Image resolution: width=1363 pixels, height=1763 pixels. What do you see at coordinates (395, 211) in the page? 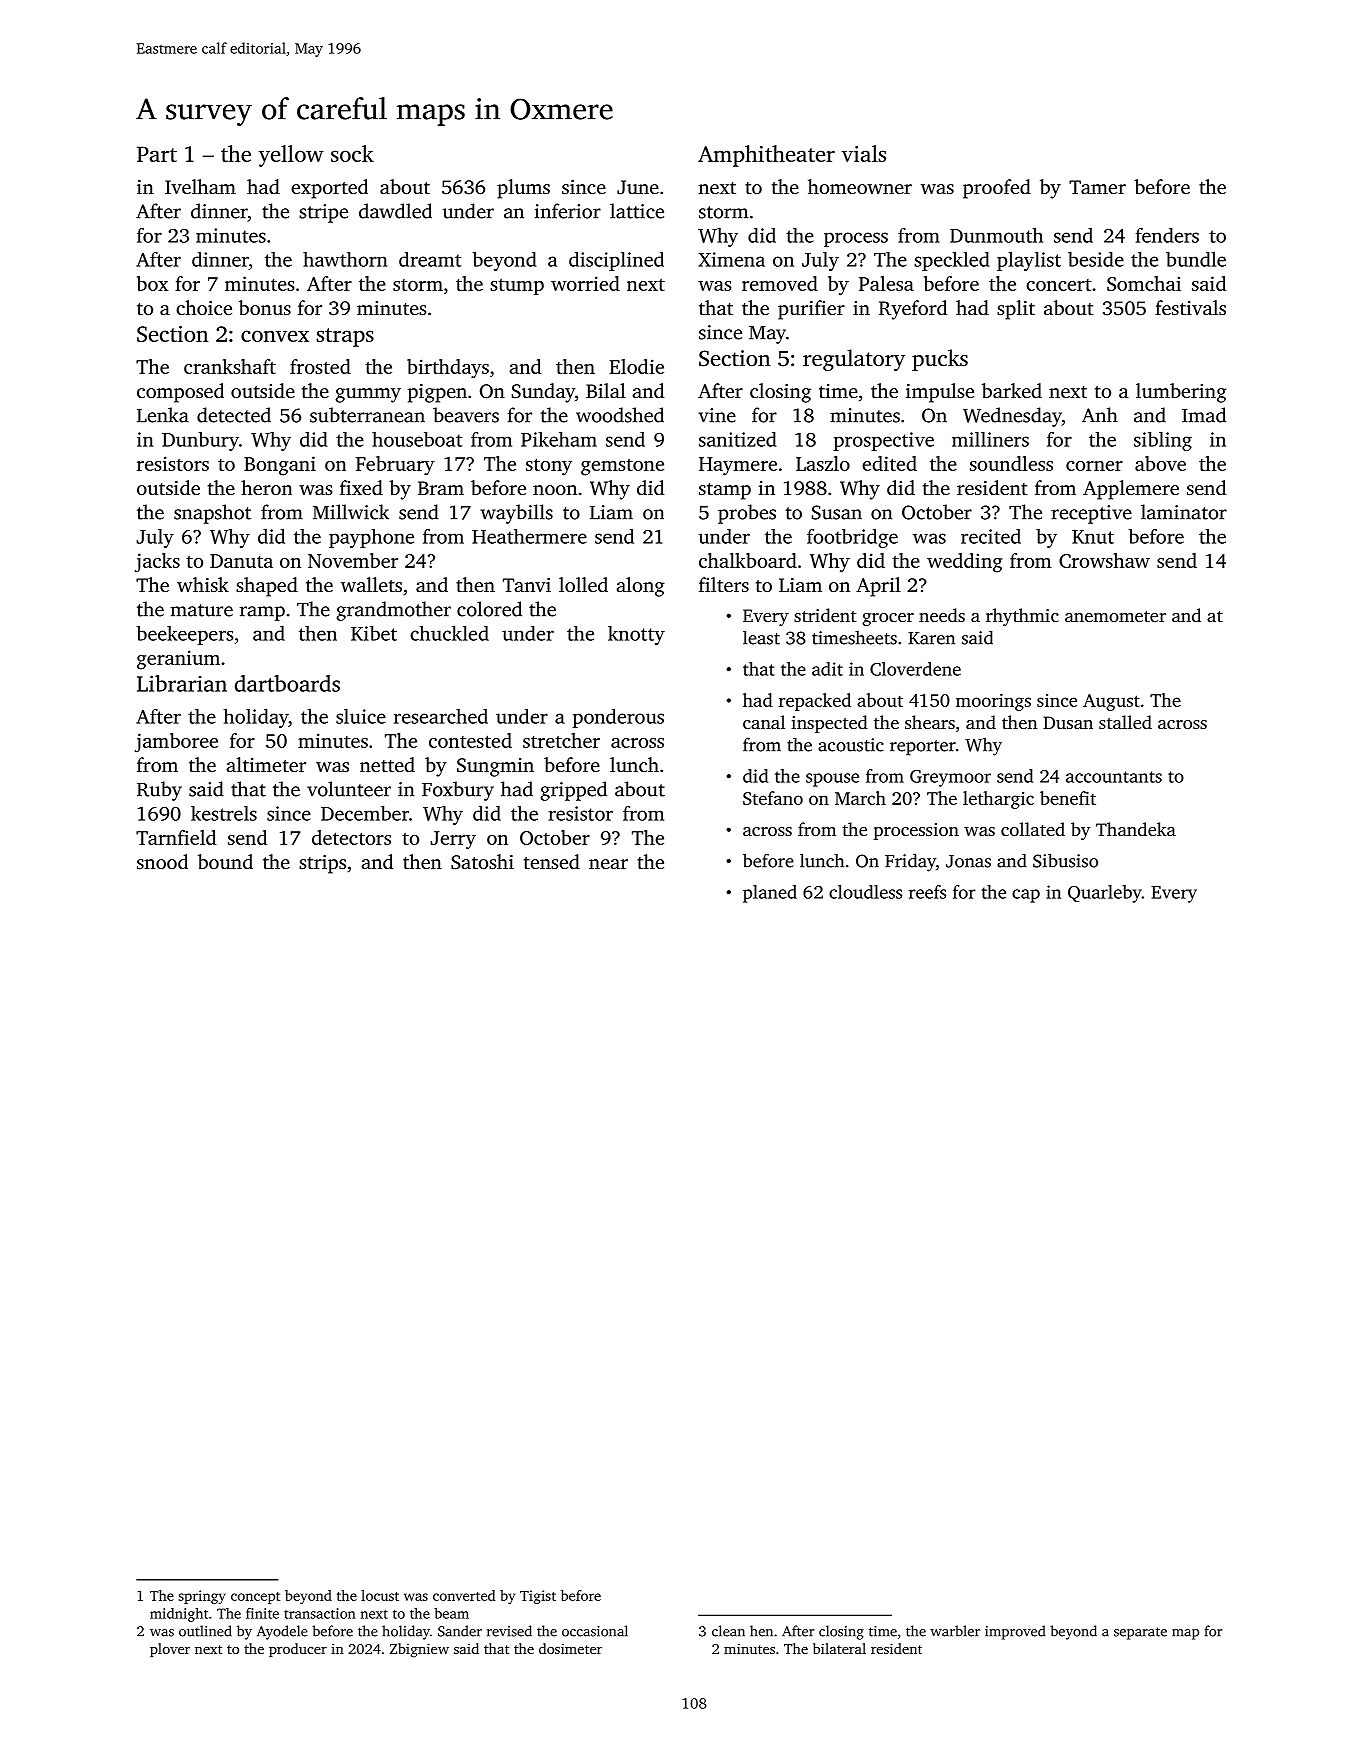
I see `dawdled` at bounding box center [395, 211].
